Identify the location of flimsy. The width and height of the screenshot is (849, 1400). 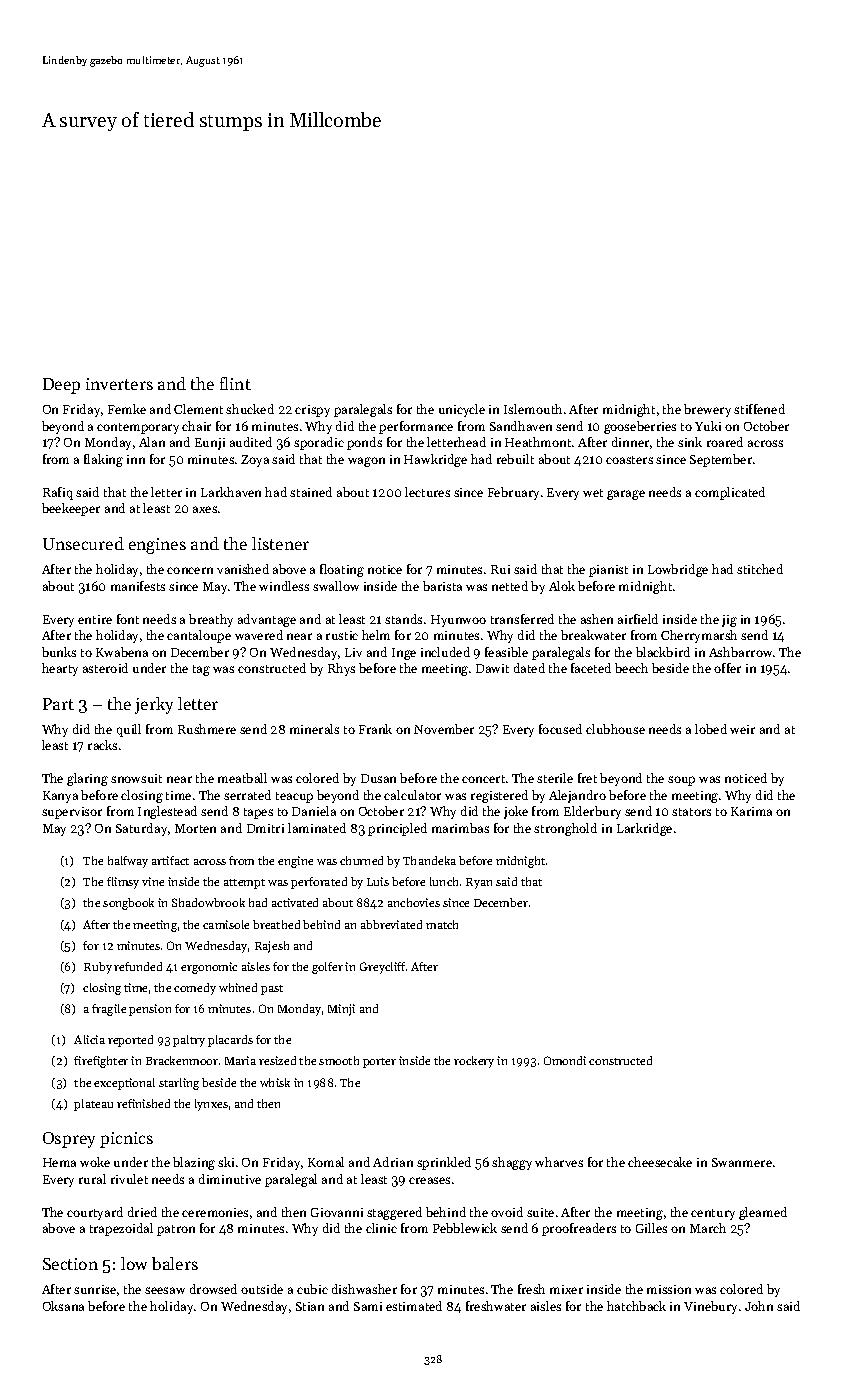
(123, 883).
